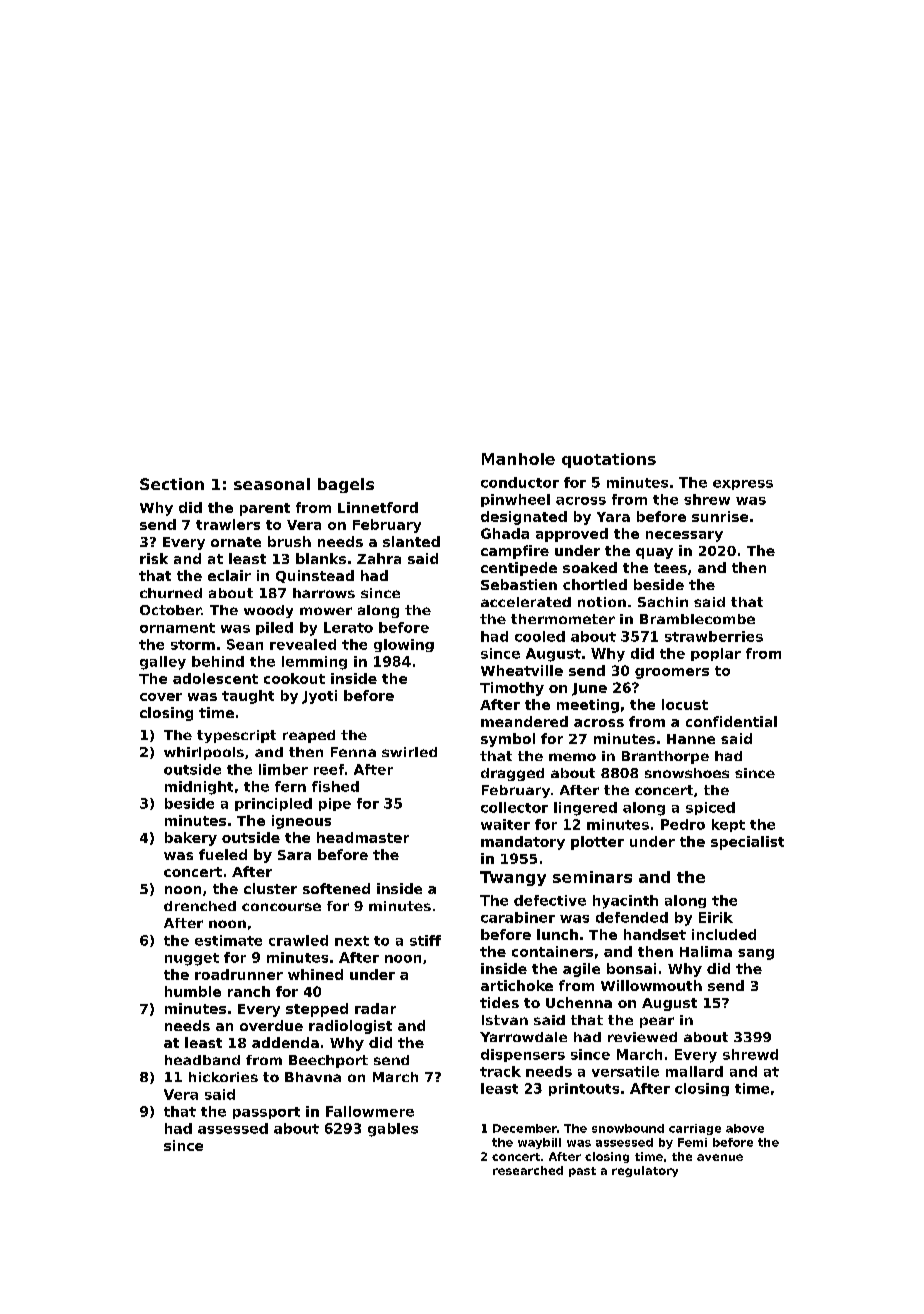 This page has height=1314, width=924. I want to click on ranch, so click(249, 991).
